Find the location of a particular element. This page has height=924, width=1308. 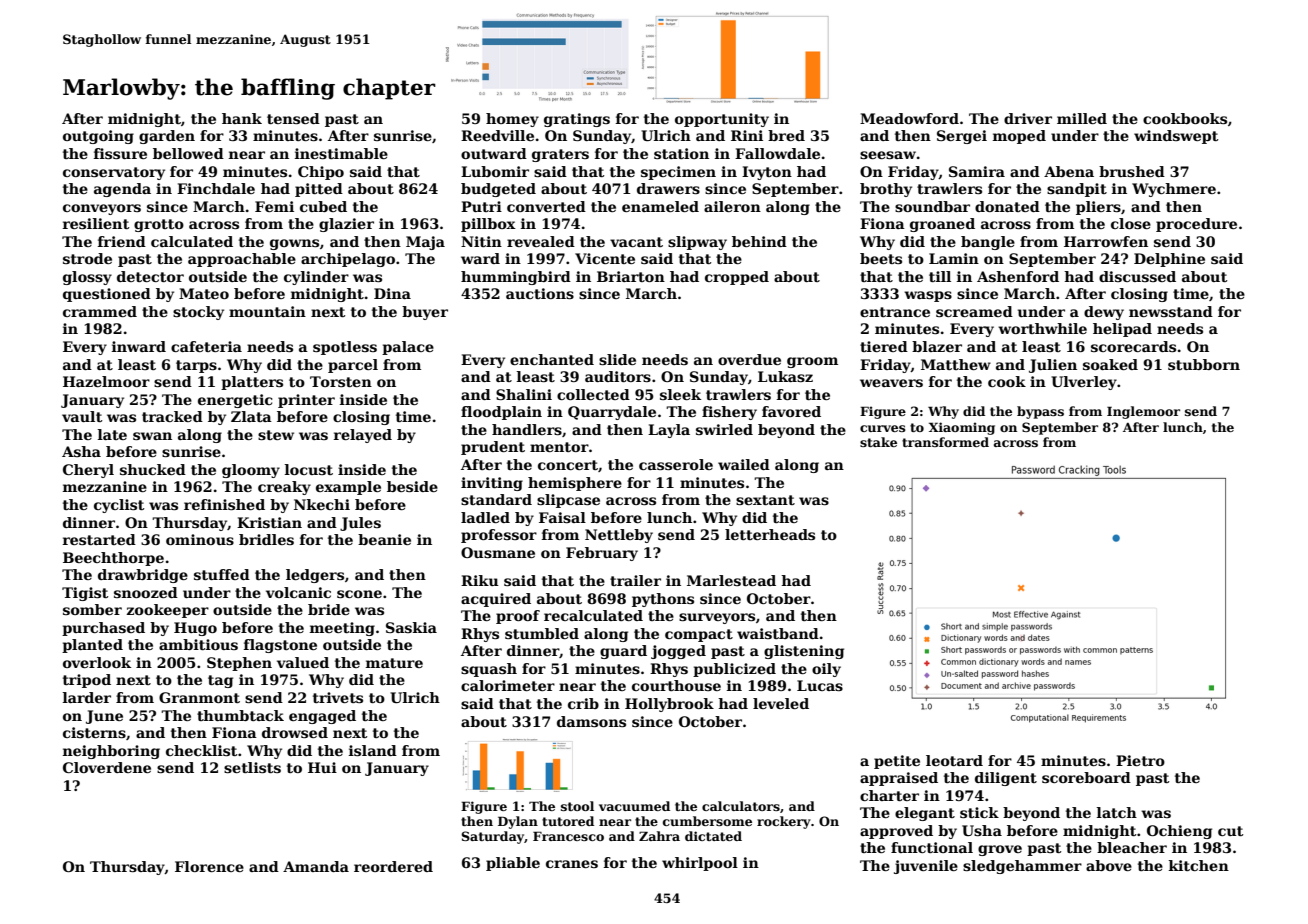

restarted is located at coordinates (99, 539).
